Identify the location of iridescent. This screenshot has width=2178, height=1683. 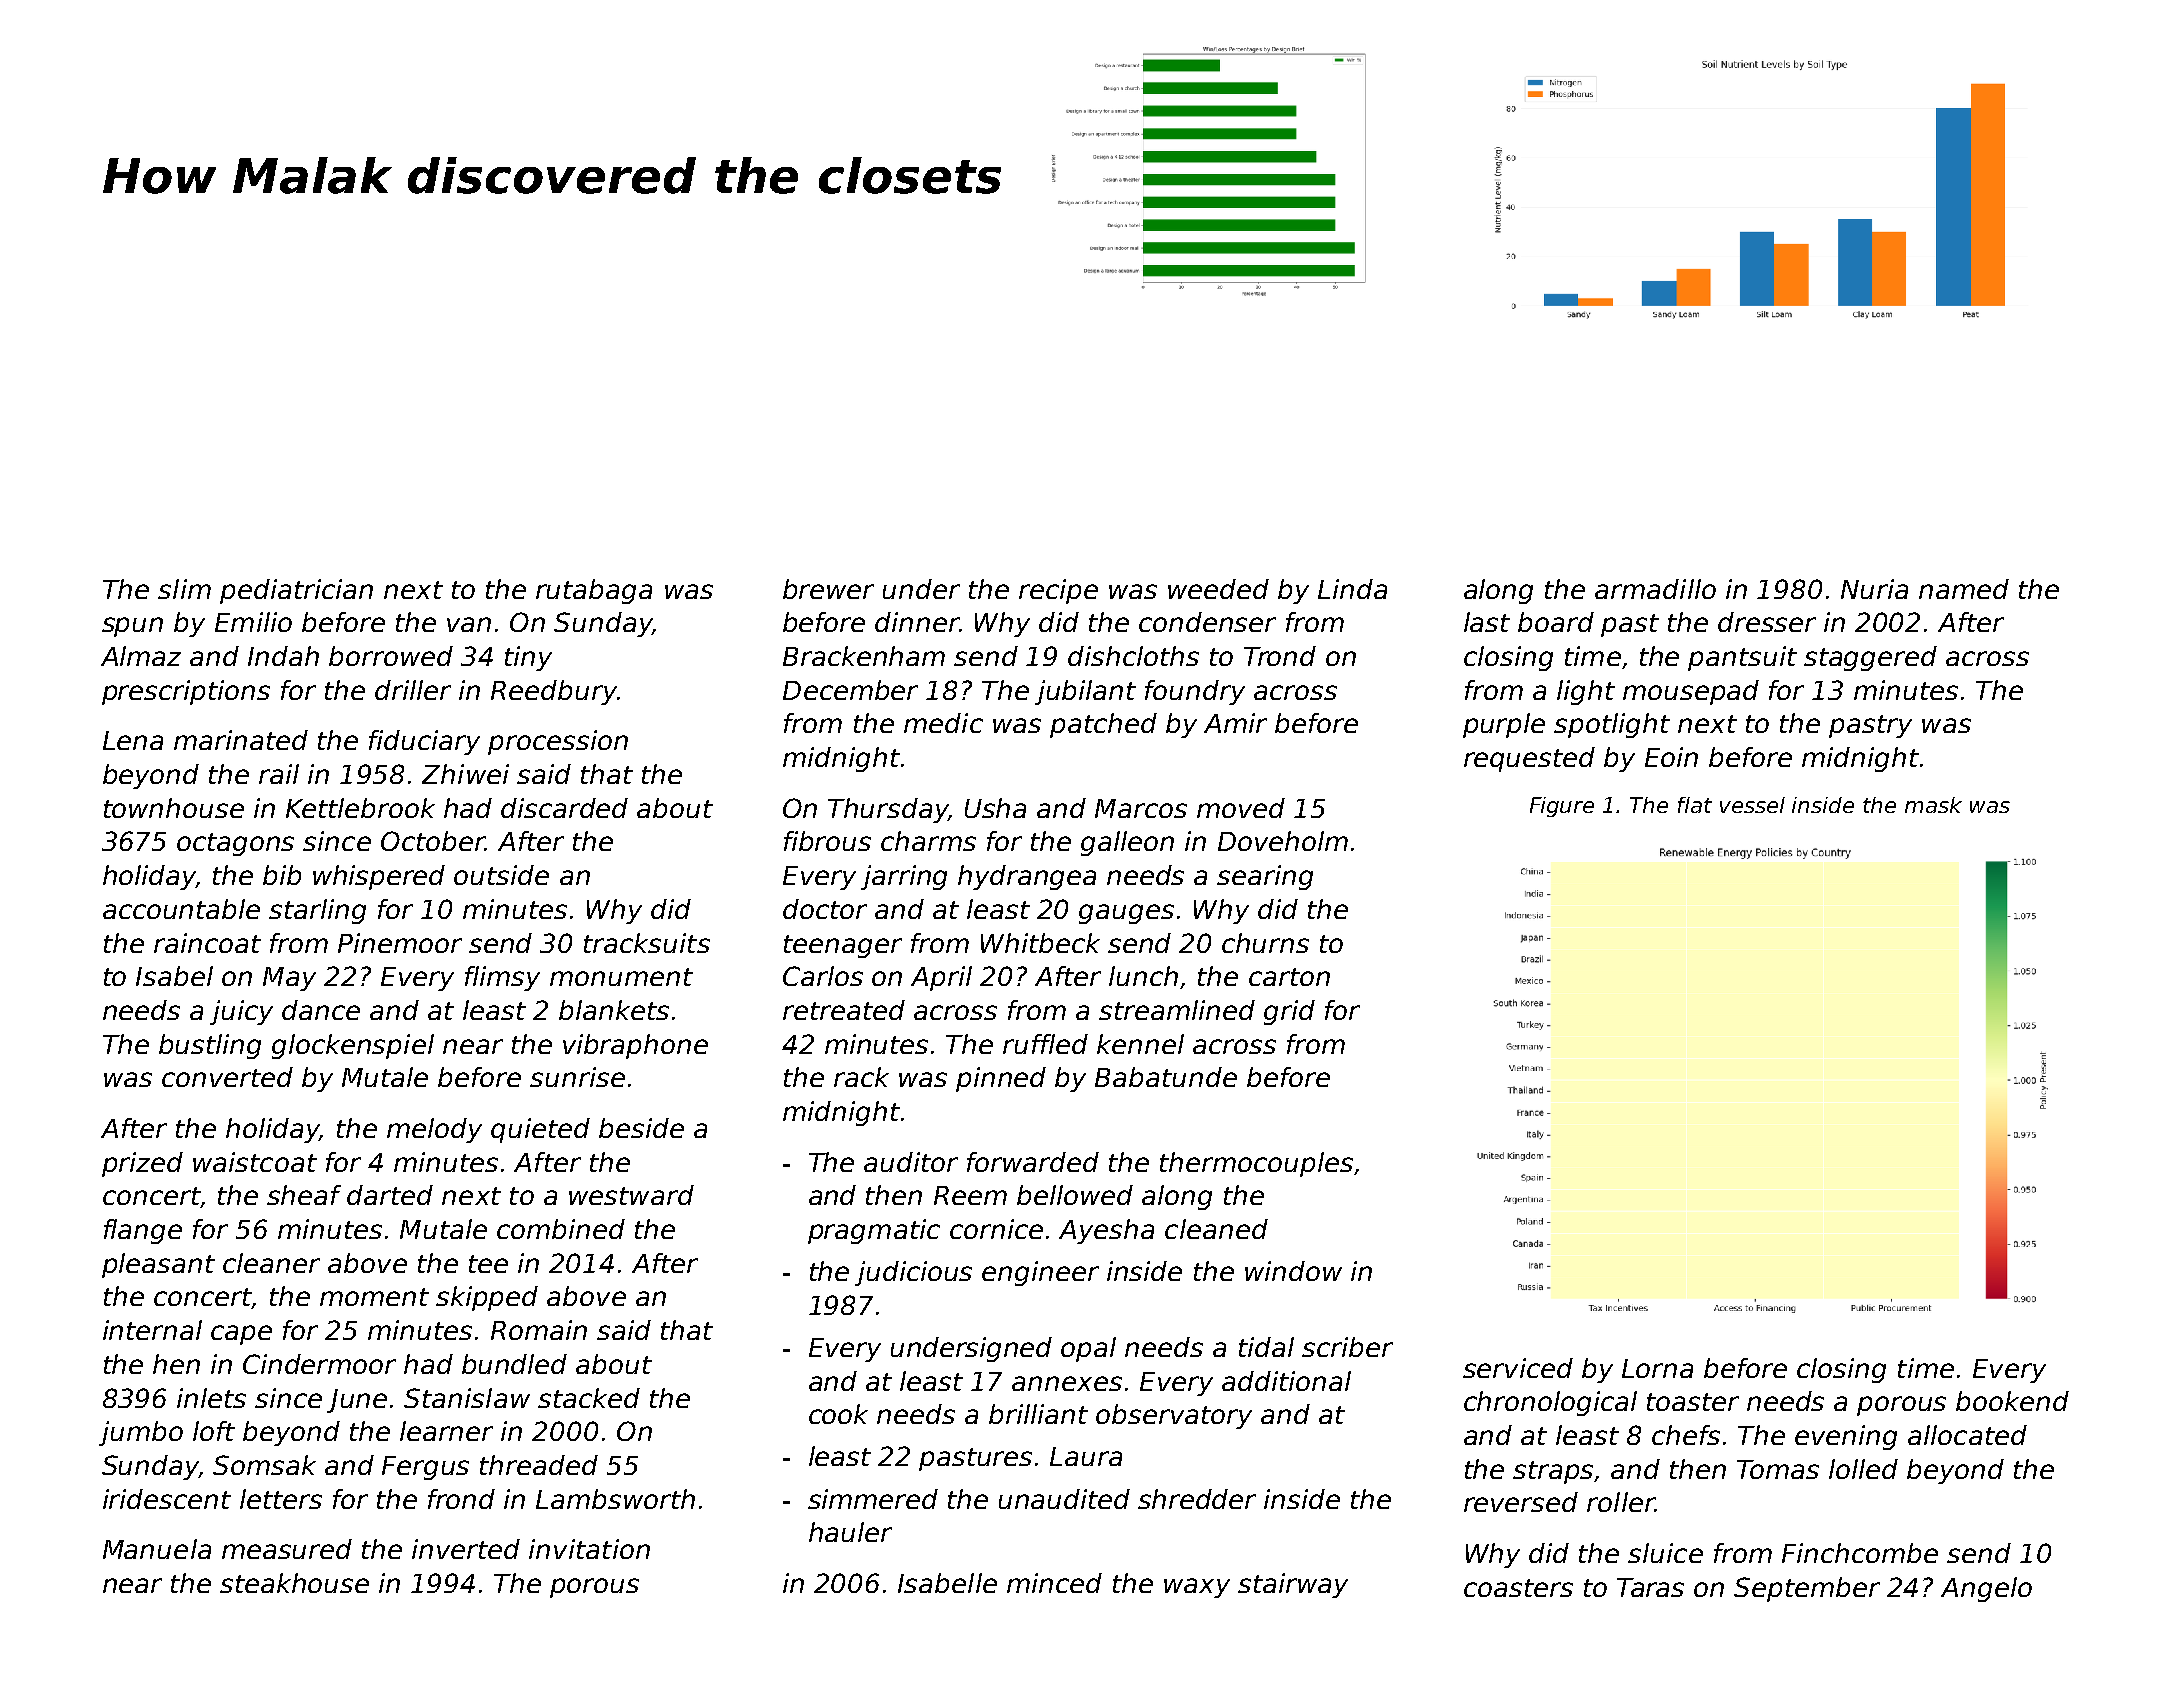
(167, 1499).
